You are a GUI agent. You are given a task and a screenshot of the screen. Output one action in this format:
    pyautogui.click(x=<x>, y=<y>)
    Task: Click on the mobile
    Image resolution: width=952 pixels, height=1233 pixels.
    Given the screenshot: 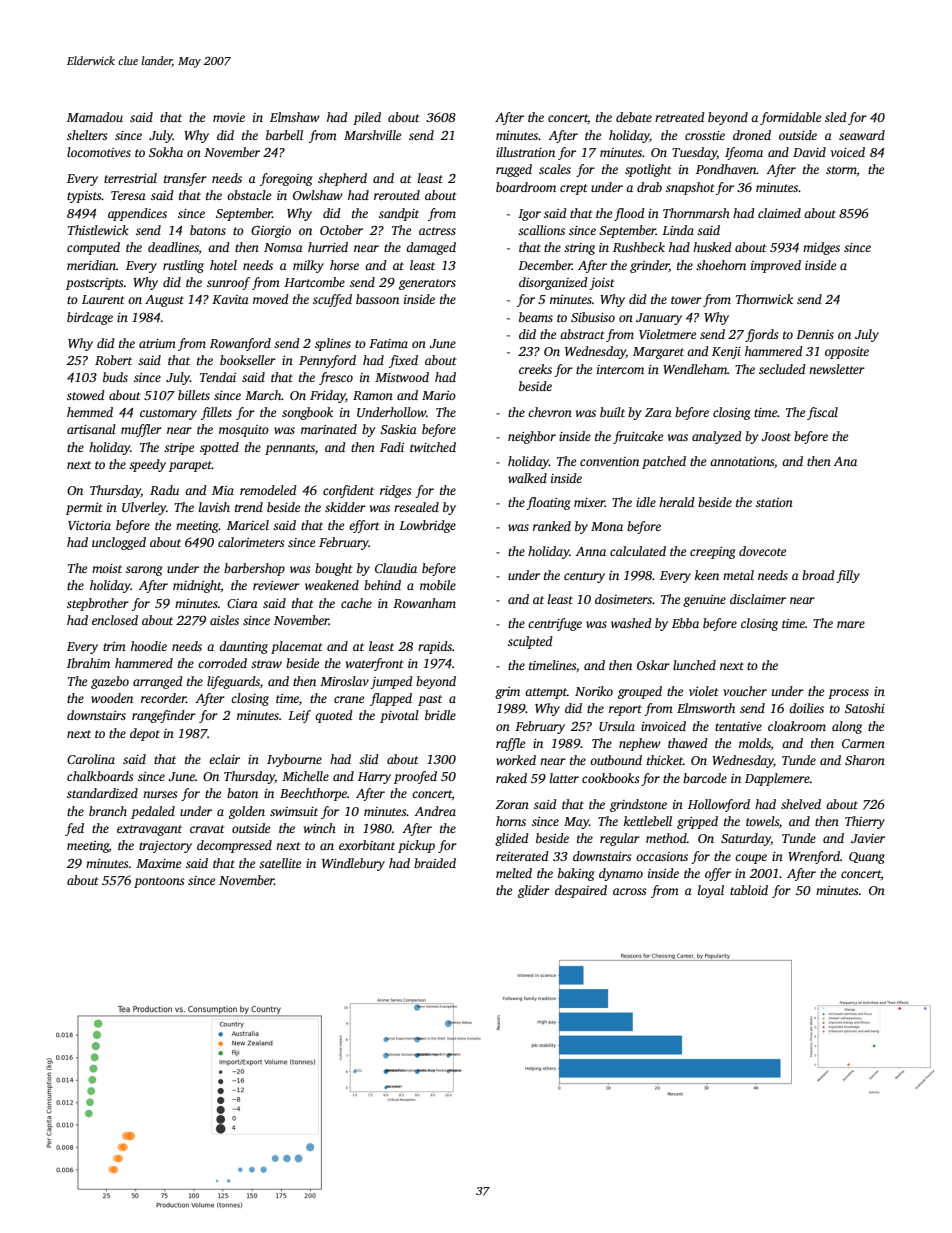 What is the action you would take?
    pyautogui.click(x=438, y=585)
